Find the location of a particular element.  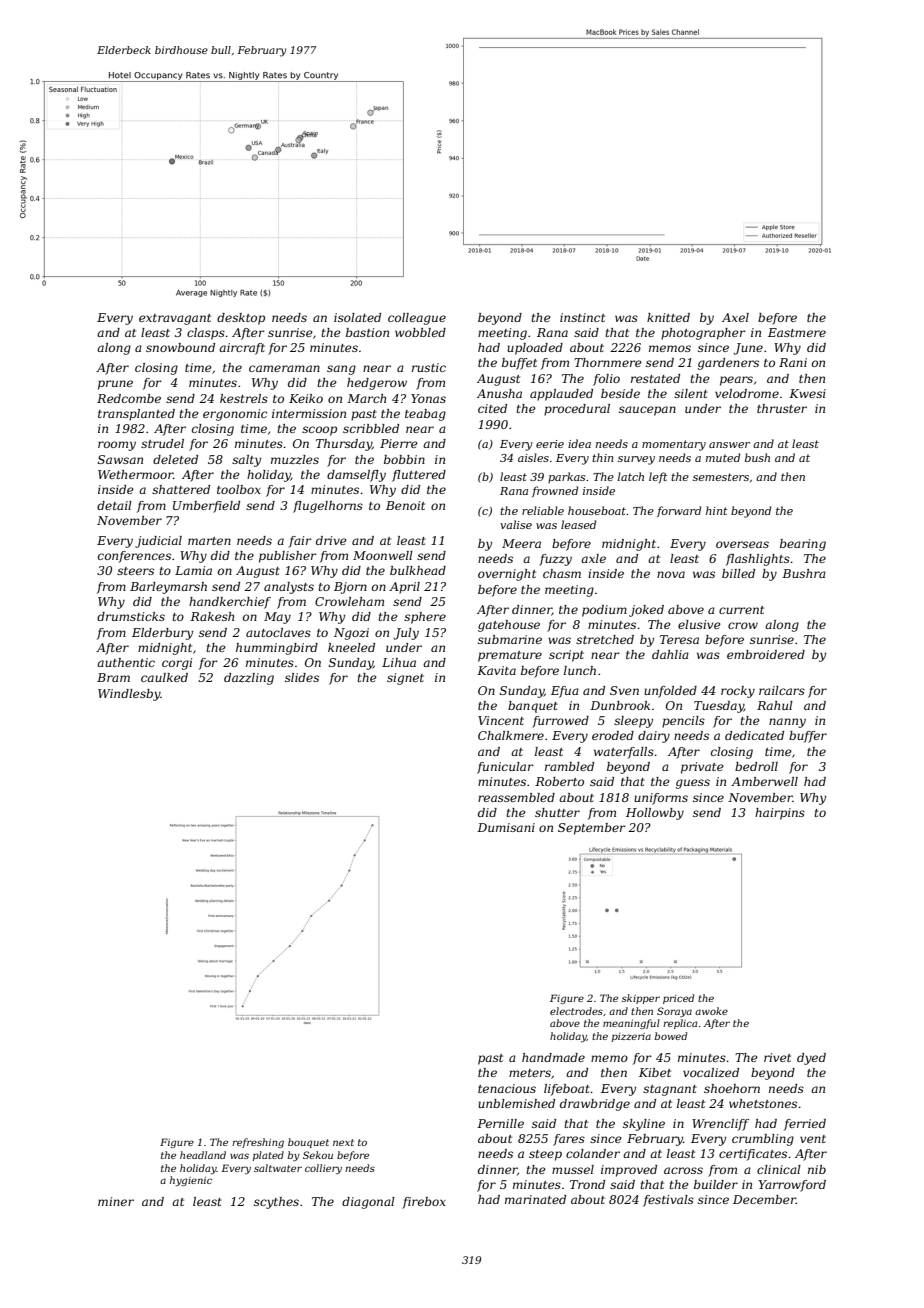

Bjorn is located at coordinates (350, 588).
